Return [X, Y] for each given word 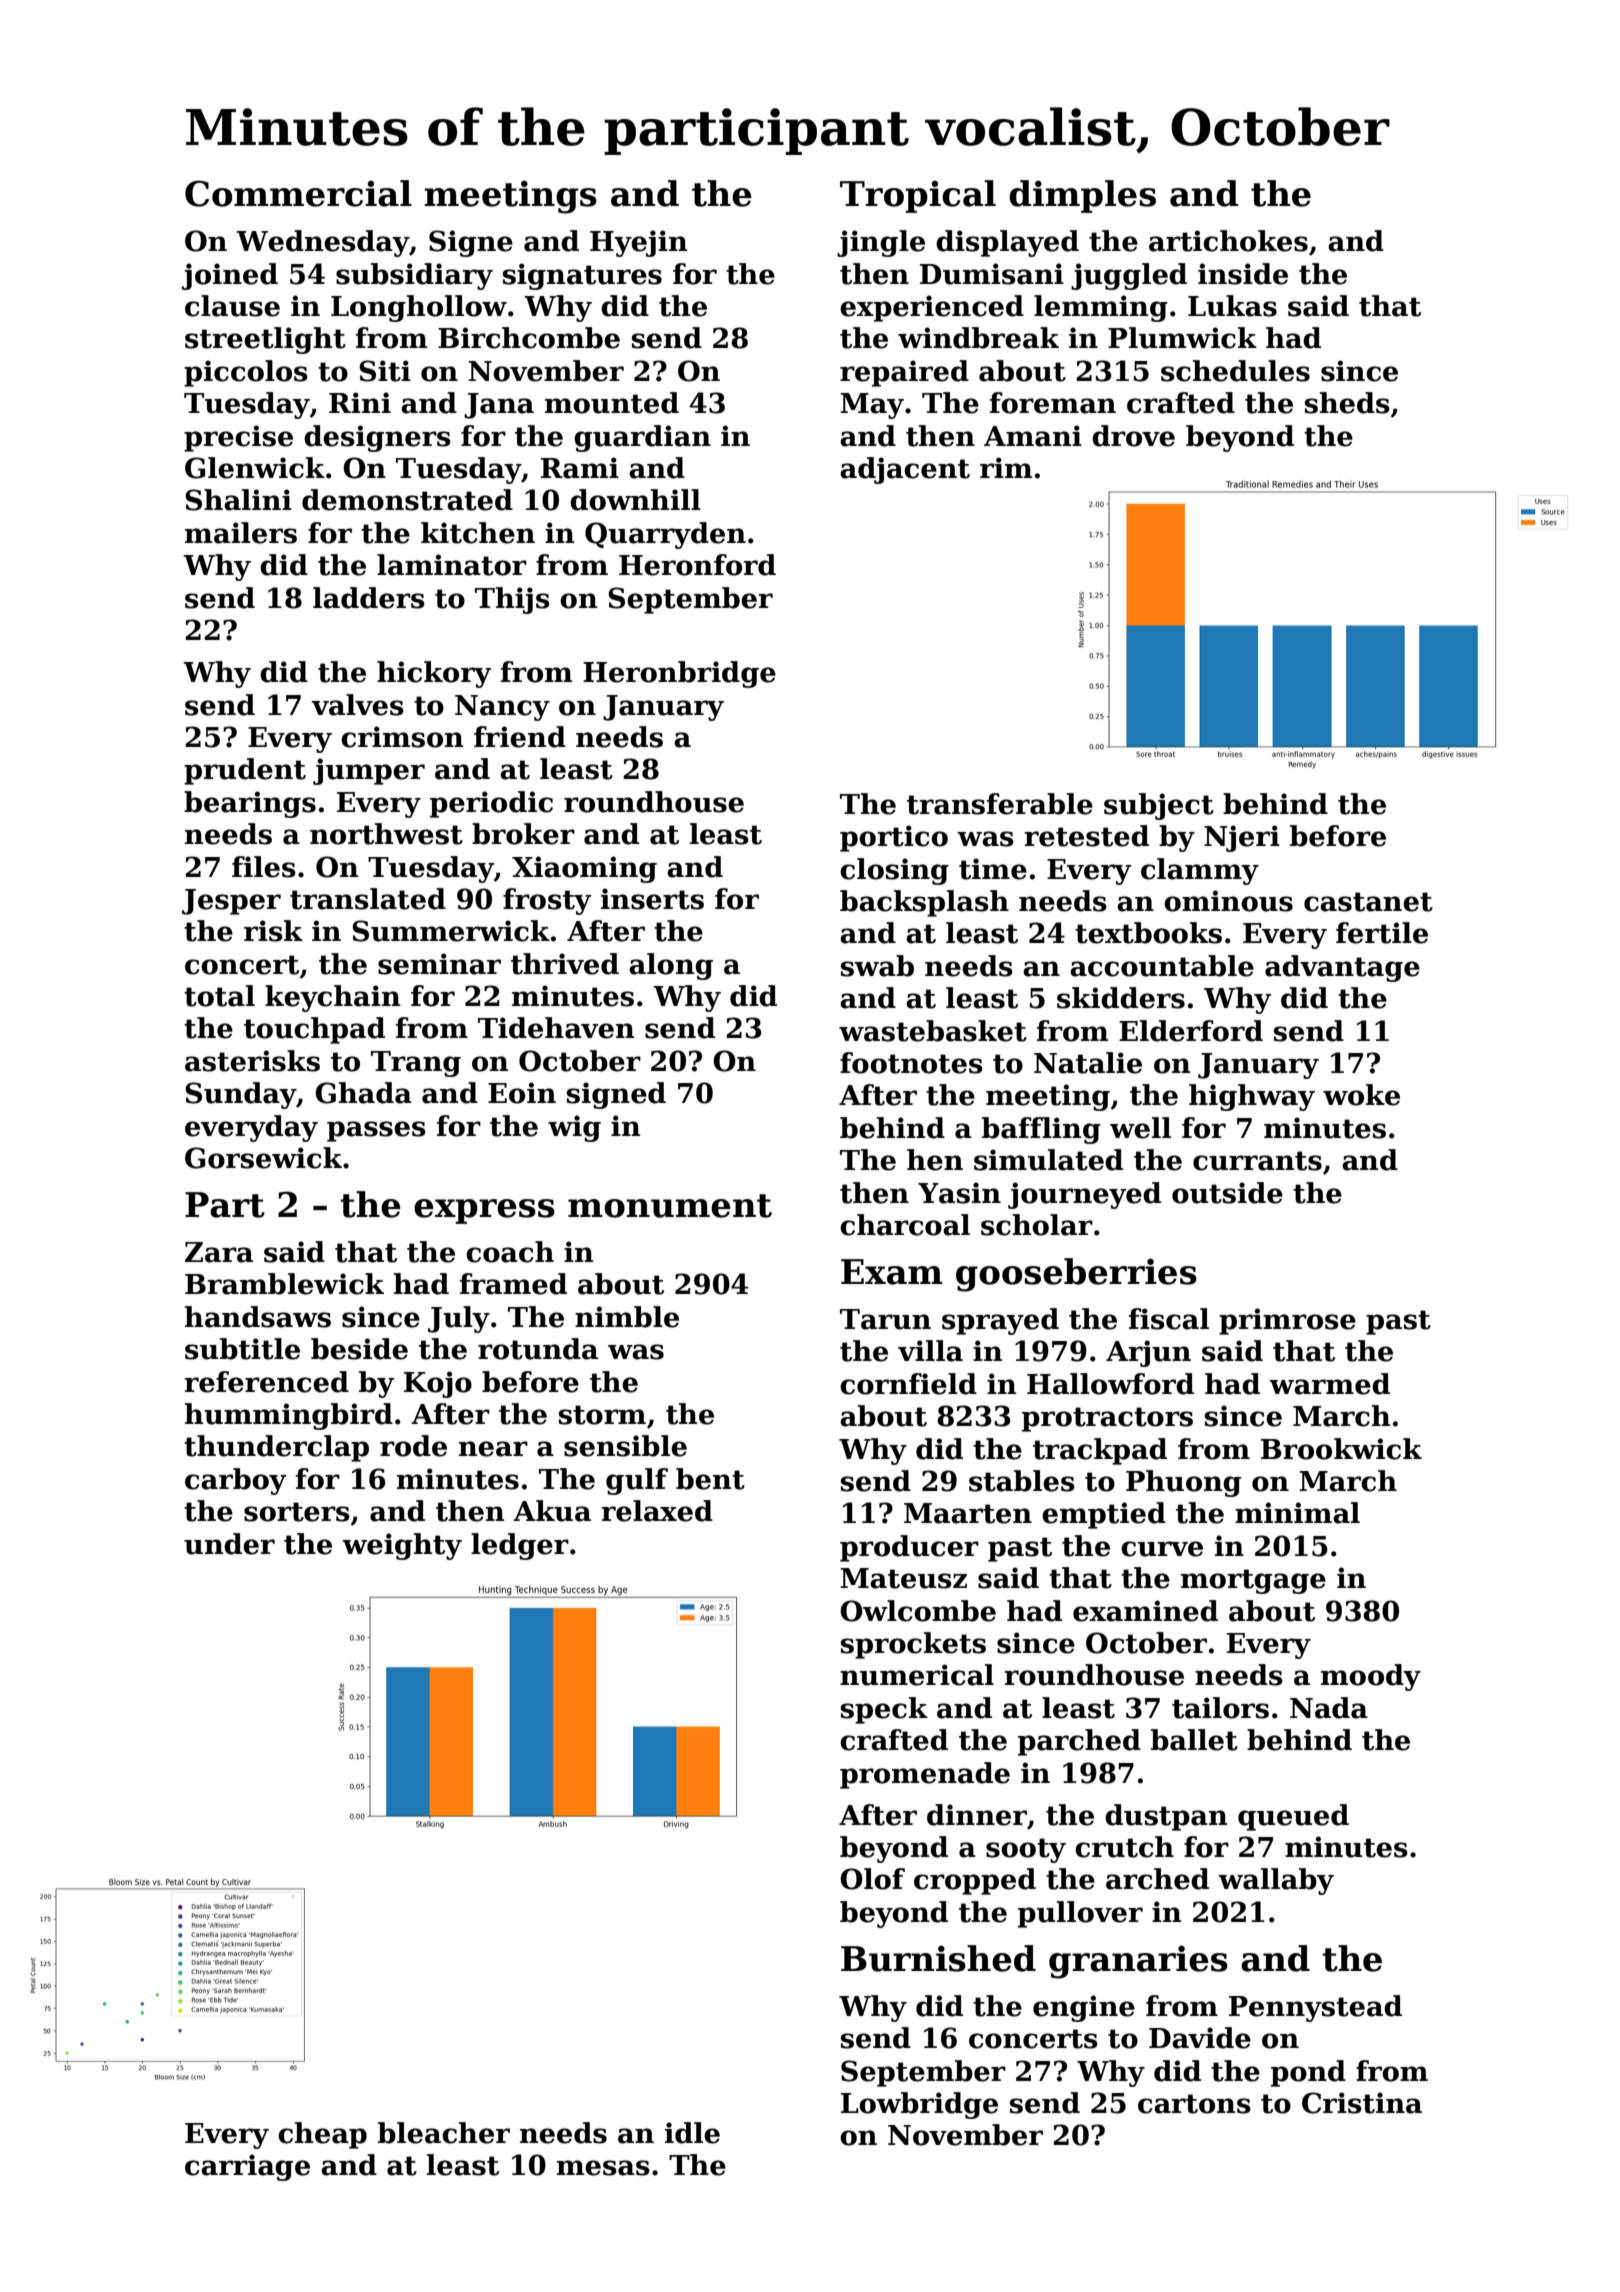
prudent [245, 771]
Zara [219, 1252]
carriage [247, 2167]
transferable [1000, 804]
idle [692, 2133]
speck [884, 1710]
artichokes [1228, 241]
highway [1252, 1097]
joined [230, 276]
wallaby [1276, 1881]
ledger [520, 1546]
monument [670, 1206]
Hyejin [639, 243]
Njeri [1242, 838]
